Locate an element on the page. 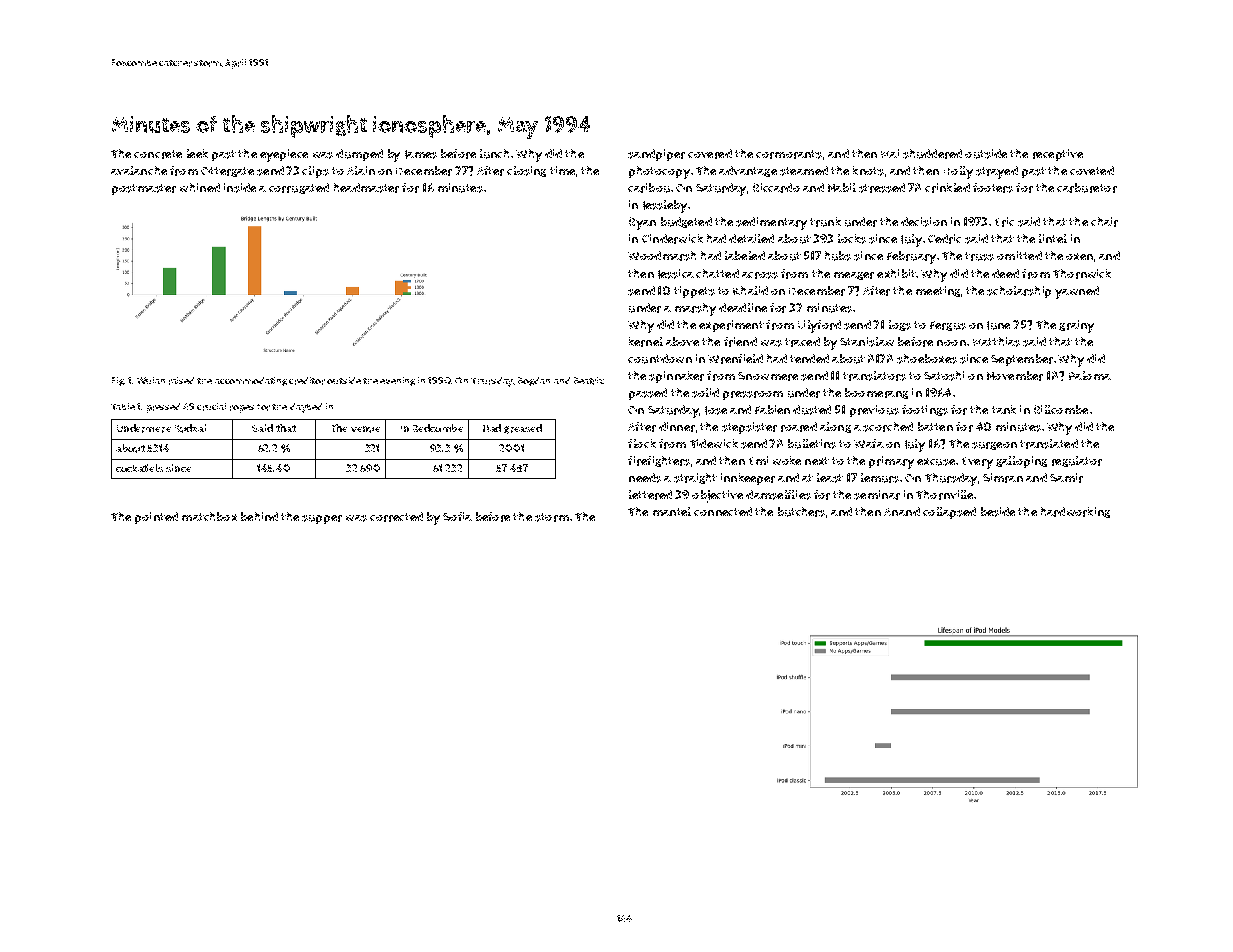 This image has width=1233, height=952. firefighters is located at coordinates (659, 461).
